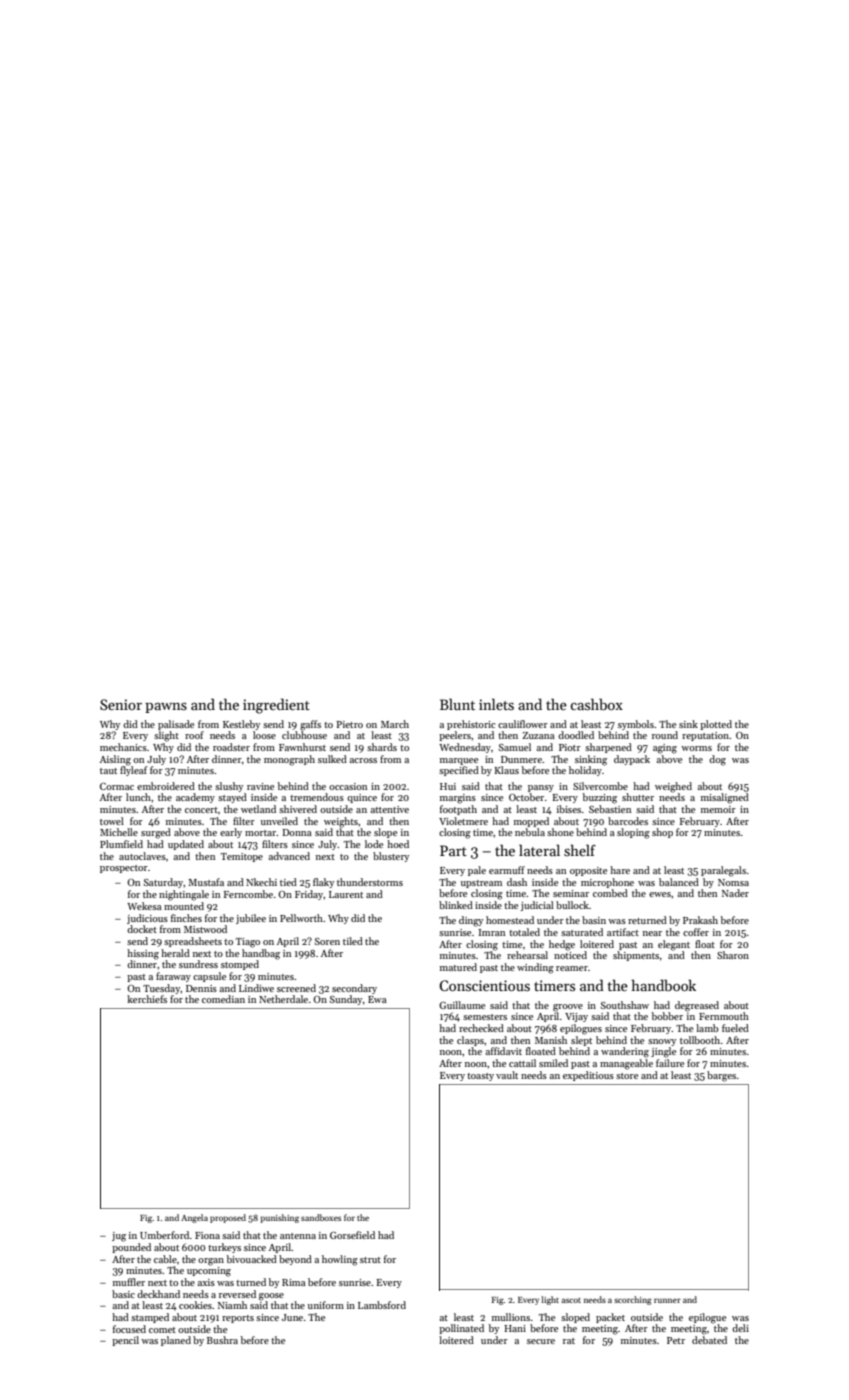  I want to click on ascot, so click(571, 1300).
